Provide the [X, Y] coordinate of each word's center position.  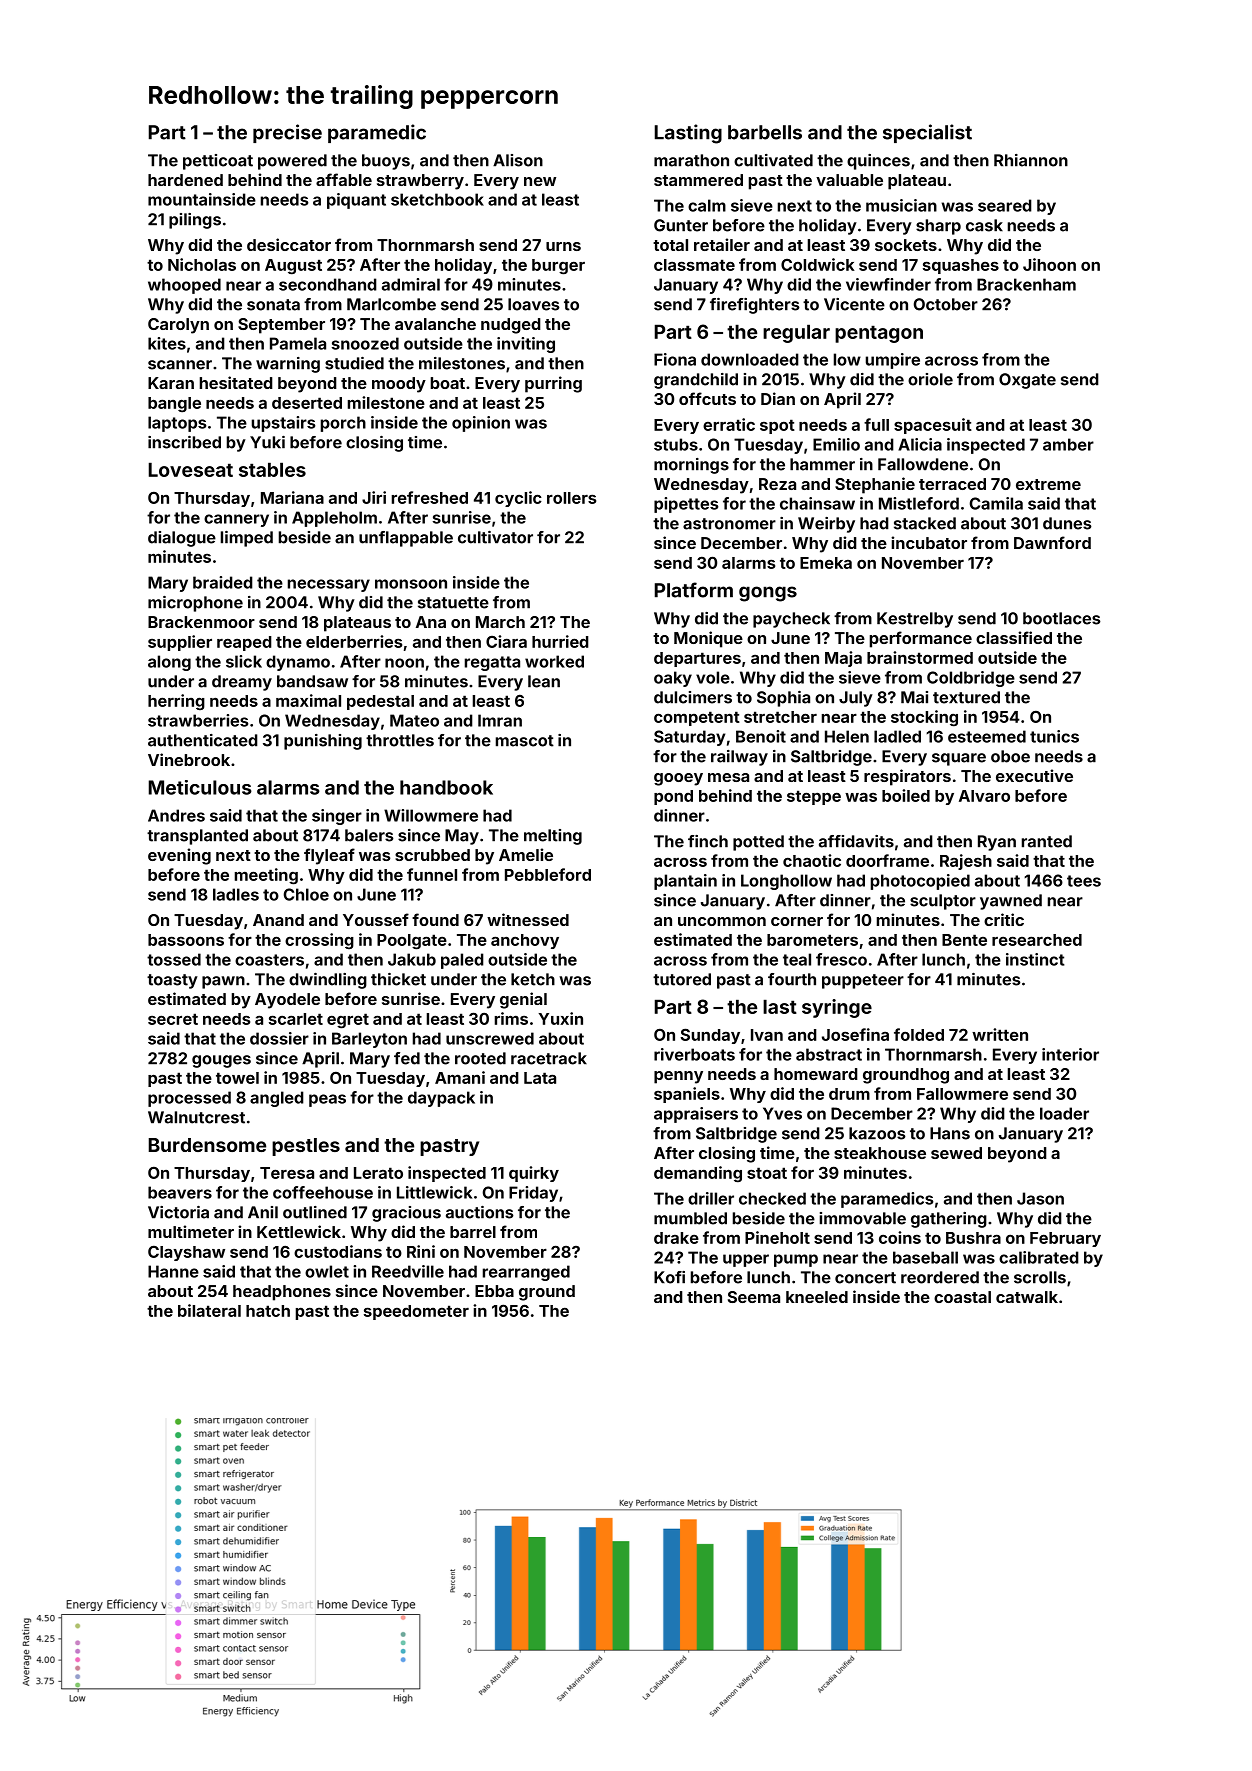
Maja [843, 659]
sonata [273, 305]
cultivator [495, 537]
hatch [268, 1311]
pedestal [380, 702]
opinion [481, 424]
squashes [961, 266]
